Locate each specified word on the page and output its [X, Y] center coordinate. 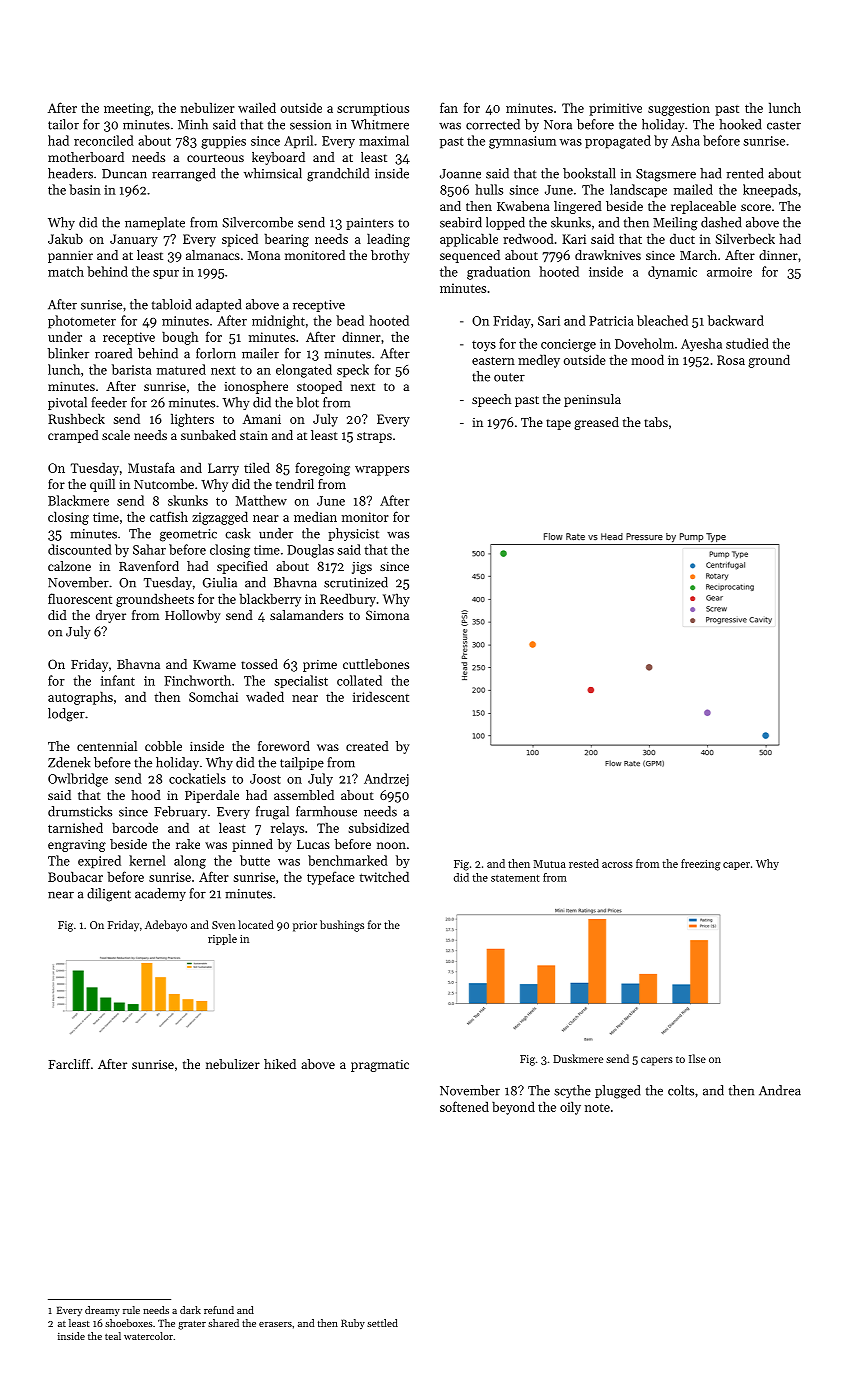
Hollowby [193, 616]
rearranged [183, 175]
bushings [342, 926]
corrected [493, 124]
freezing [700, 865]
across [617, 865]
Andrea [780, 1090]
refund [219, 1310]
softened [464, 1106]
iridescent [381, 696]
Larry [223, 469]
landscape [638, 191]
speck [353, 371]
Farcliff [69, 1064]
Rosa [731, 360]
